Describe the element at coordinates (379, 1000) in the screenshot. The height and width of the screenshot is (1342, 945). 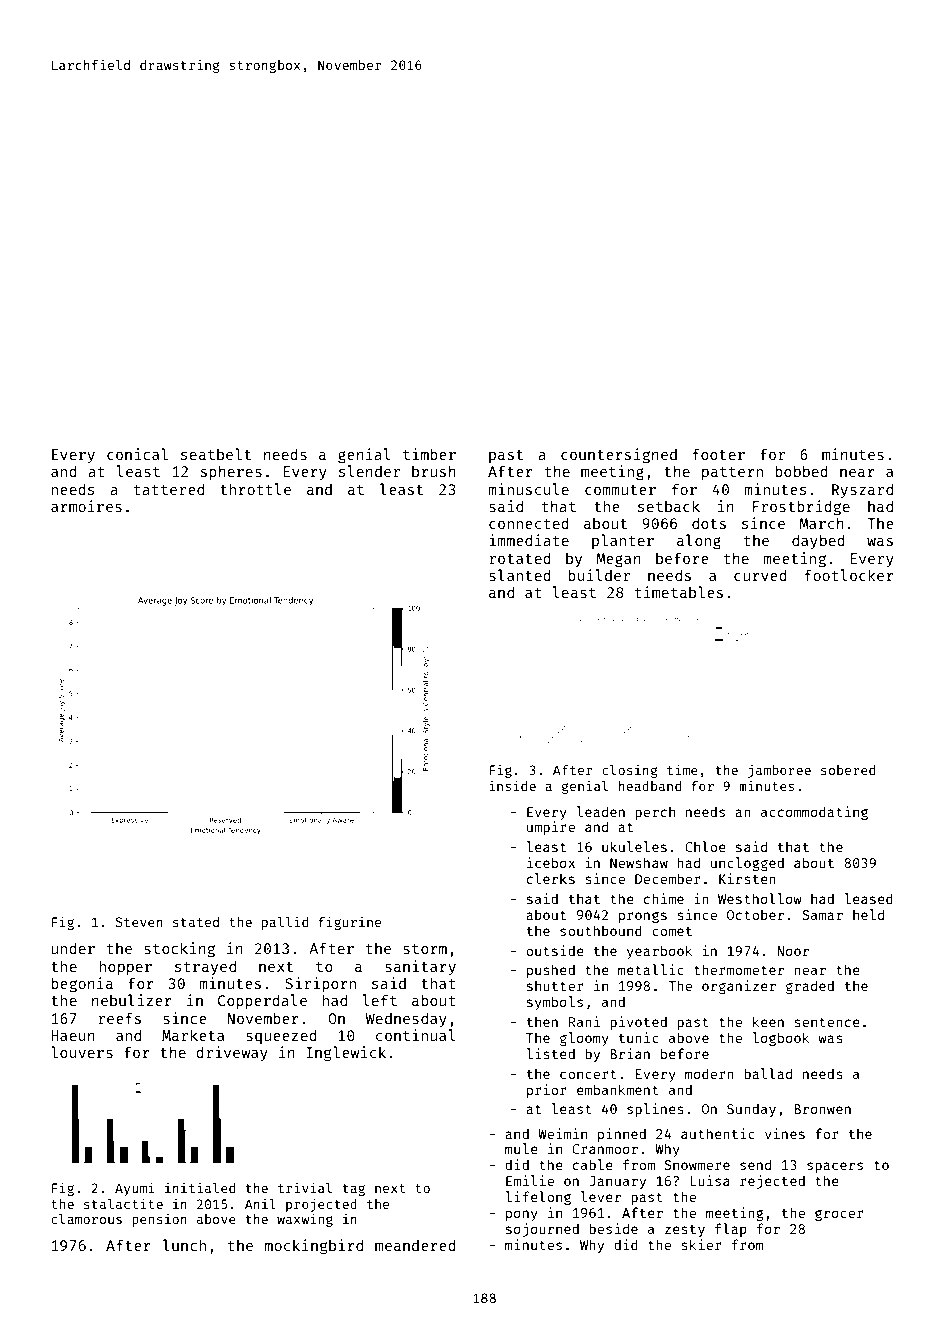
I see `left` at that location.
